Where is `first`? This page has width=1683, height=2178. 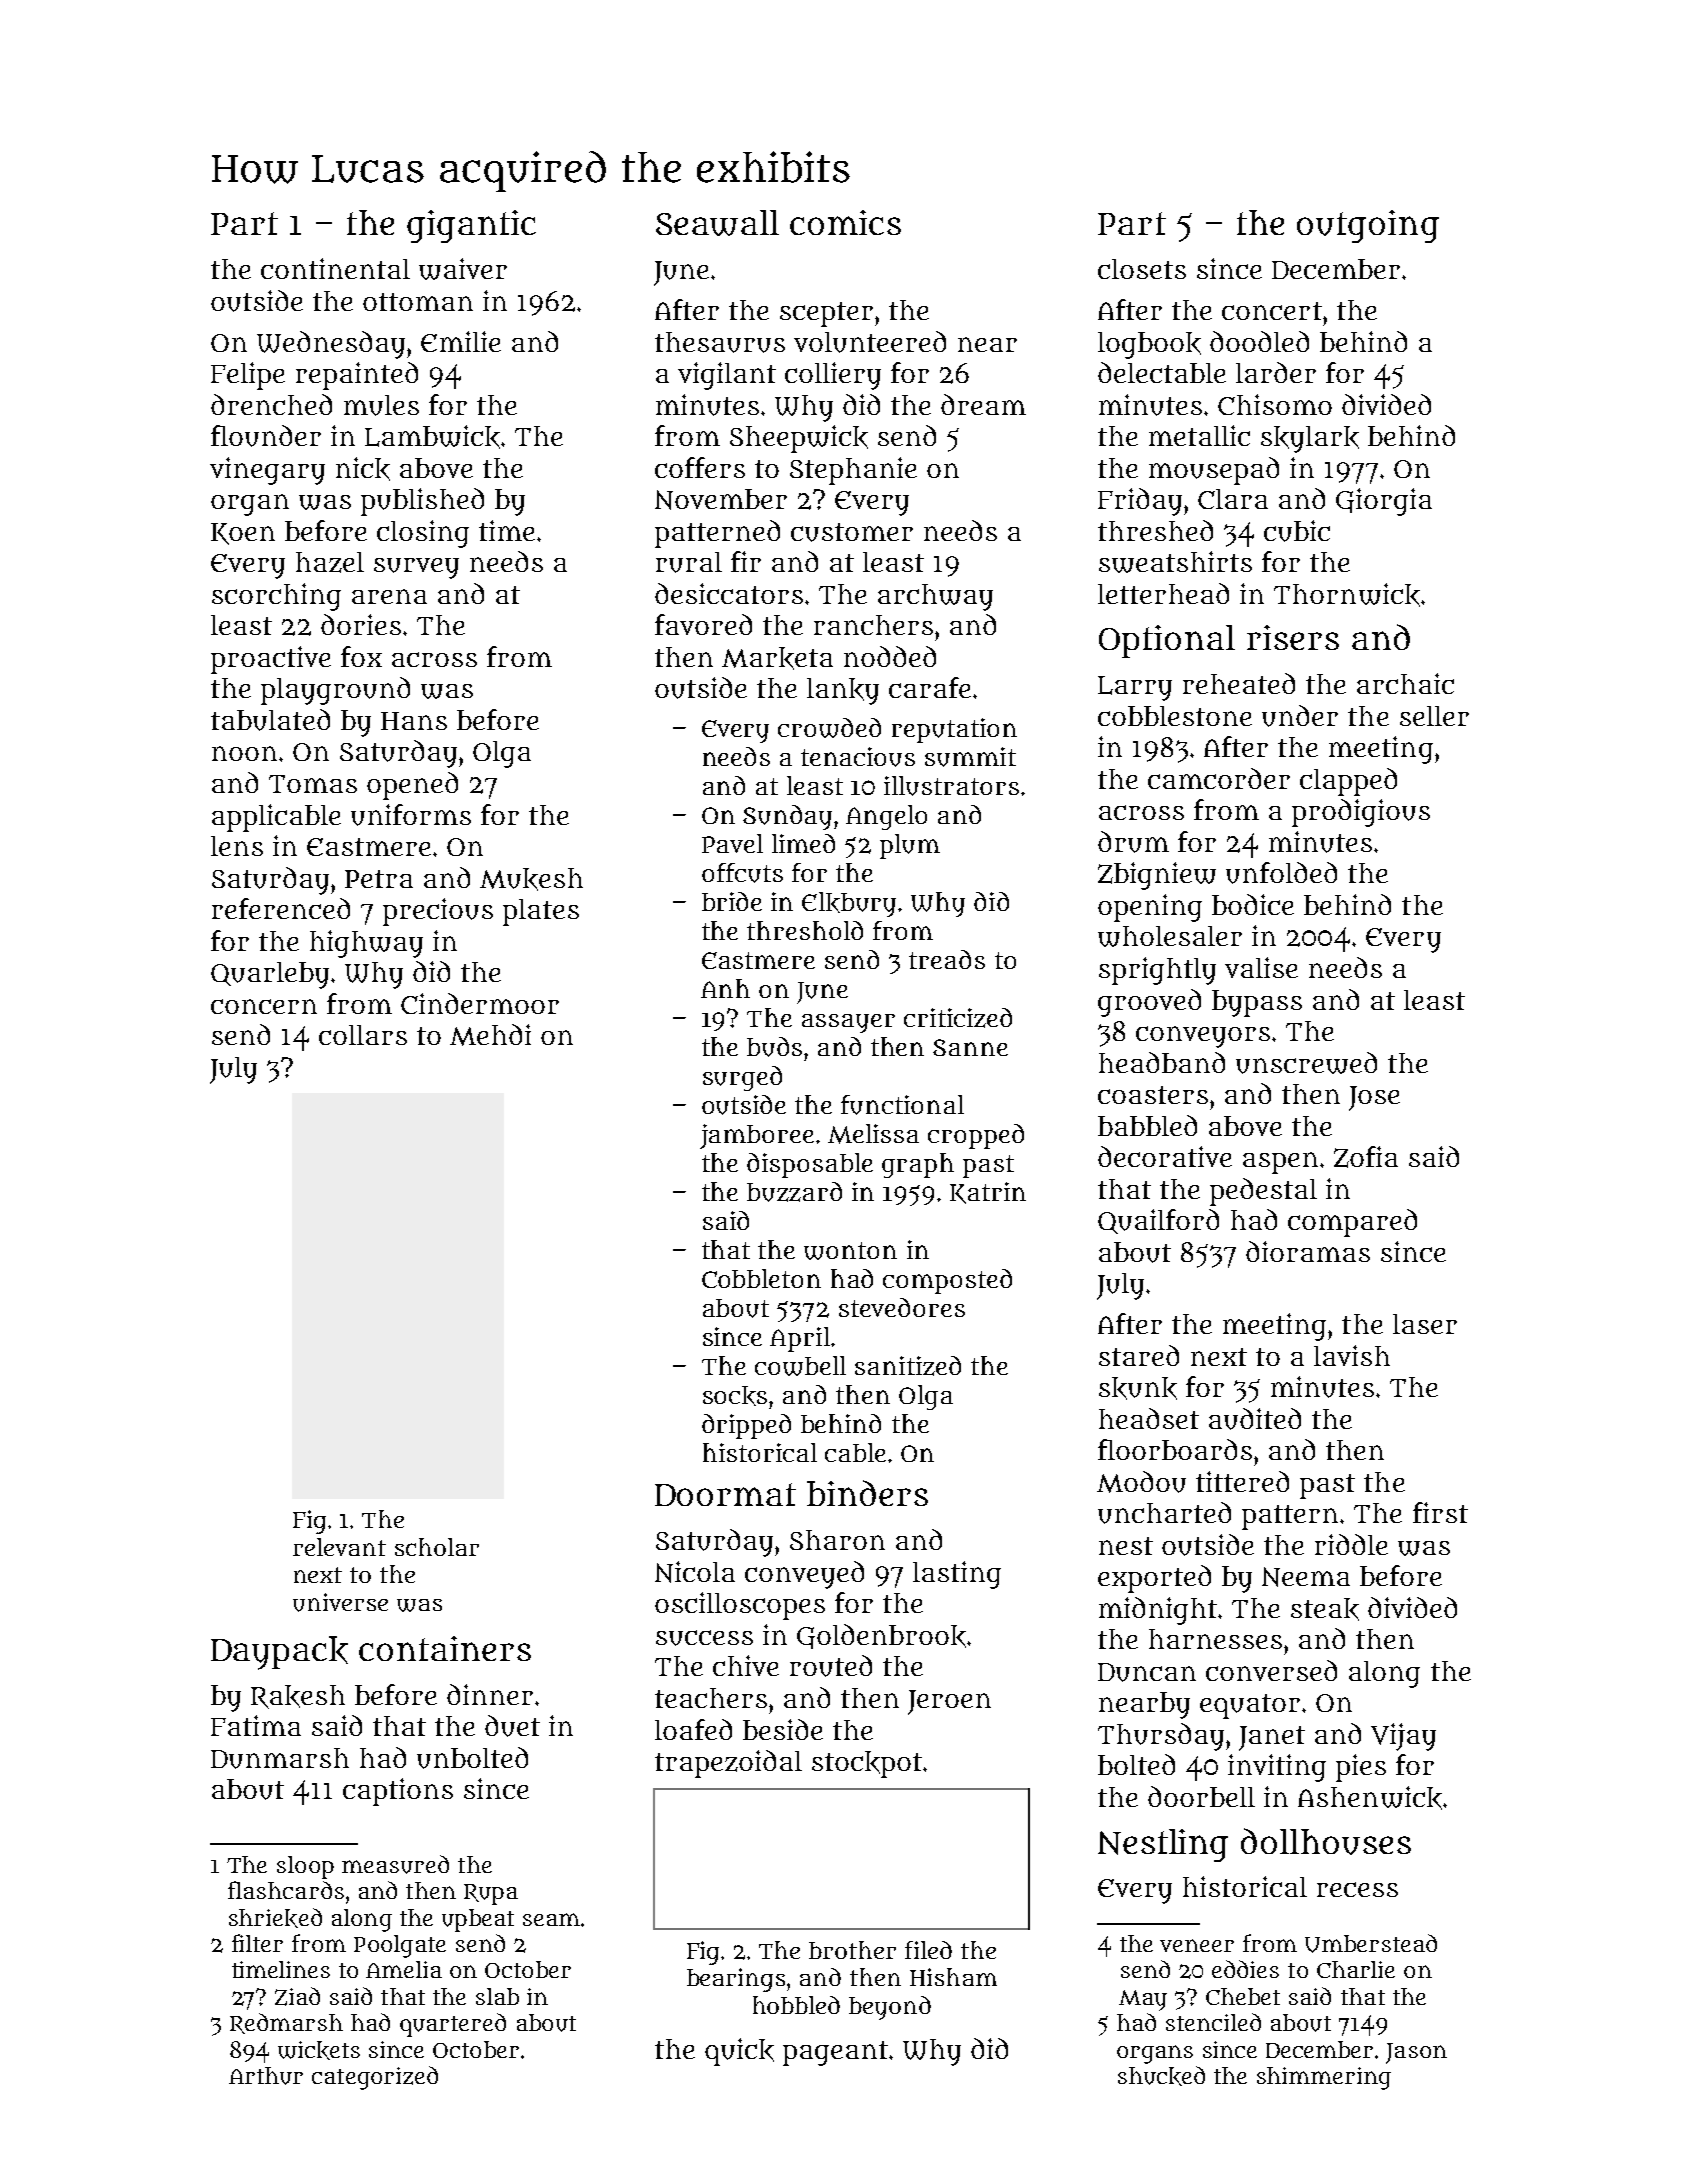
first is located at coordinates (1440, 1512).
